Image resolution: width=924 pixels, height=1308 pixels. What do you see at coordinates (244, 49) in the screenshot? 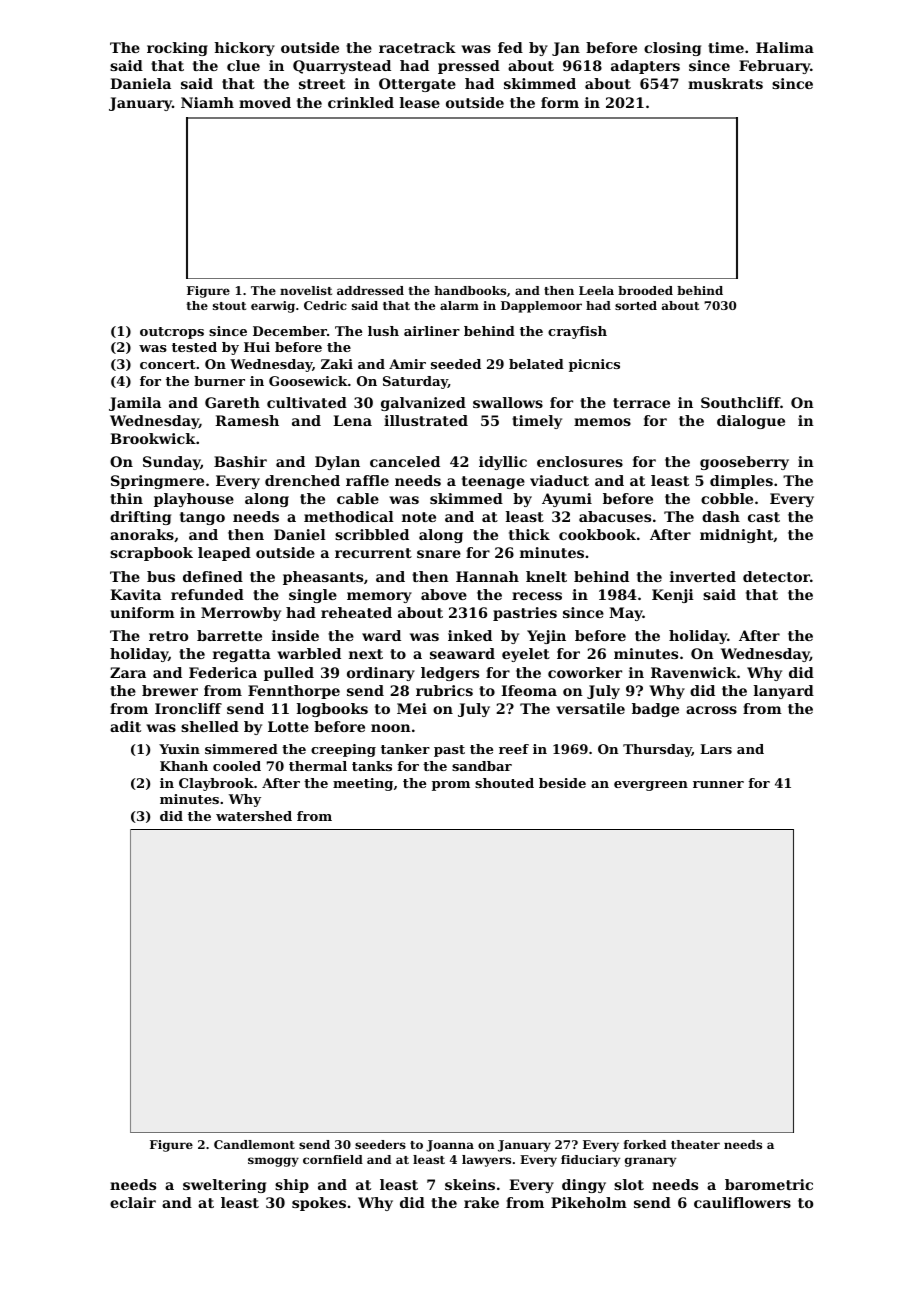
I see `hickory` at bounding box center [244, 49].
